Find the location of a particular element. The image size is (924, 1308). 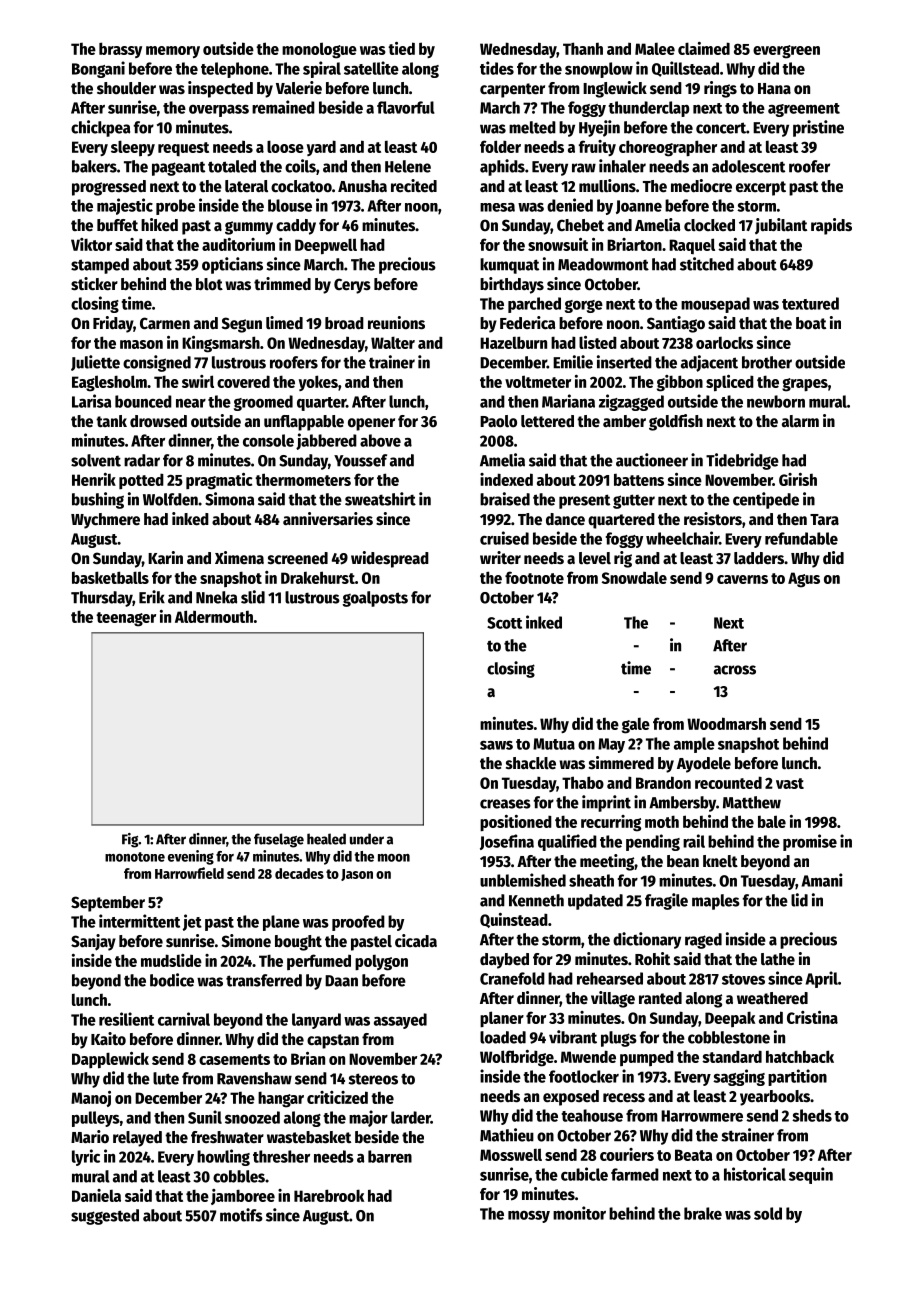

partition is located at coordinates (797, 1077).
